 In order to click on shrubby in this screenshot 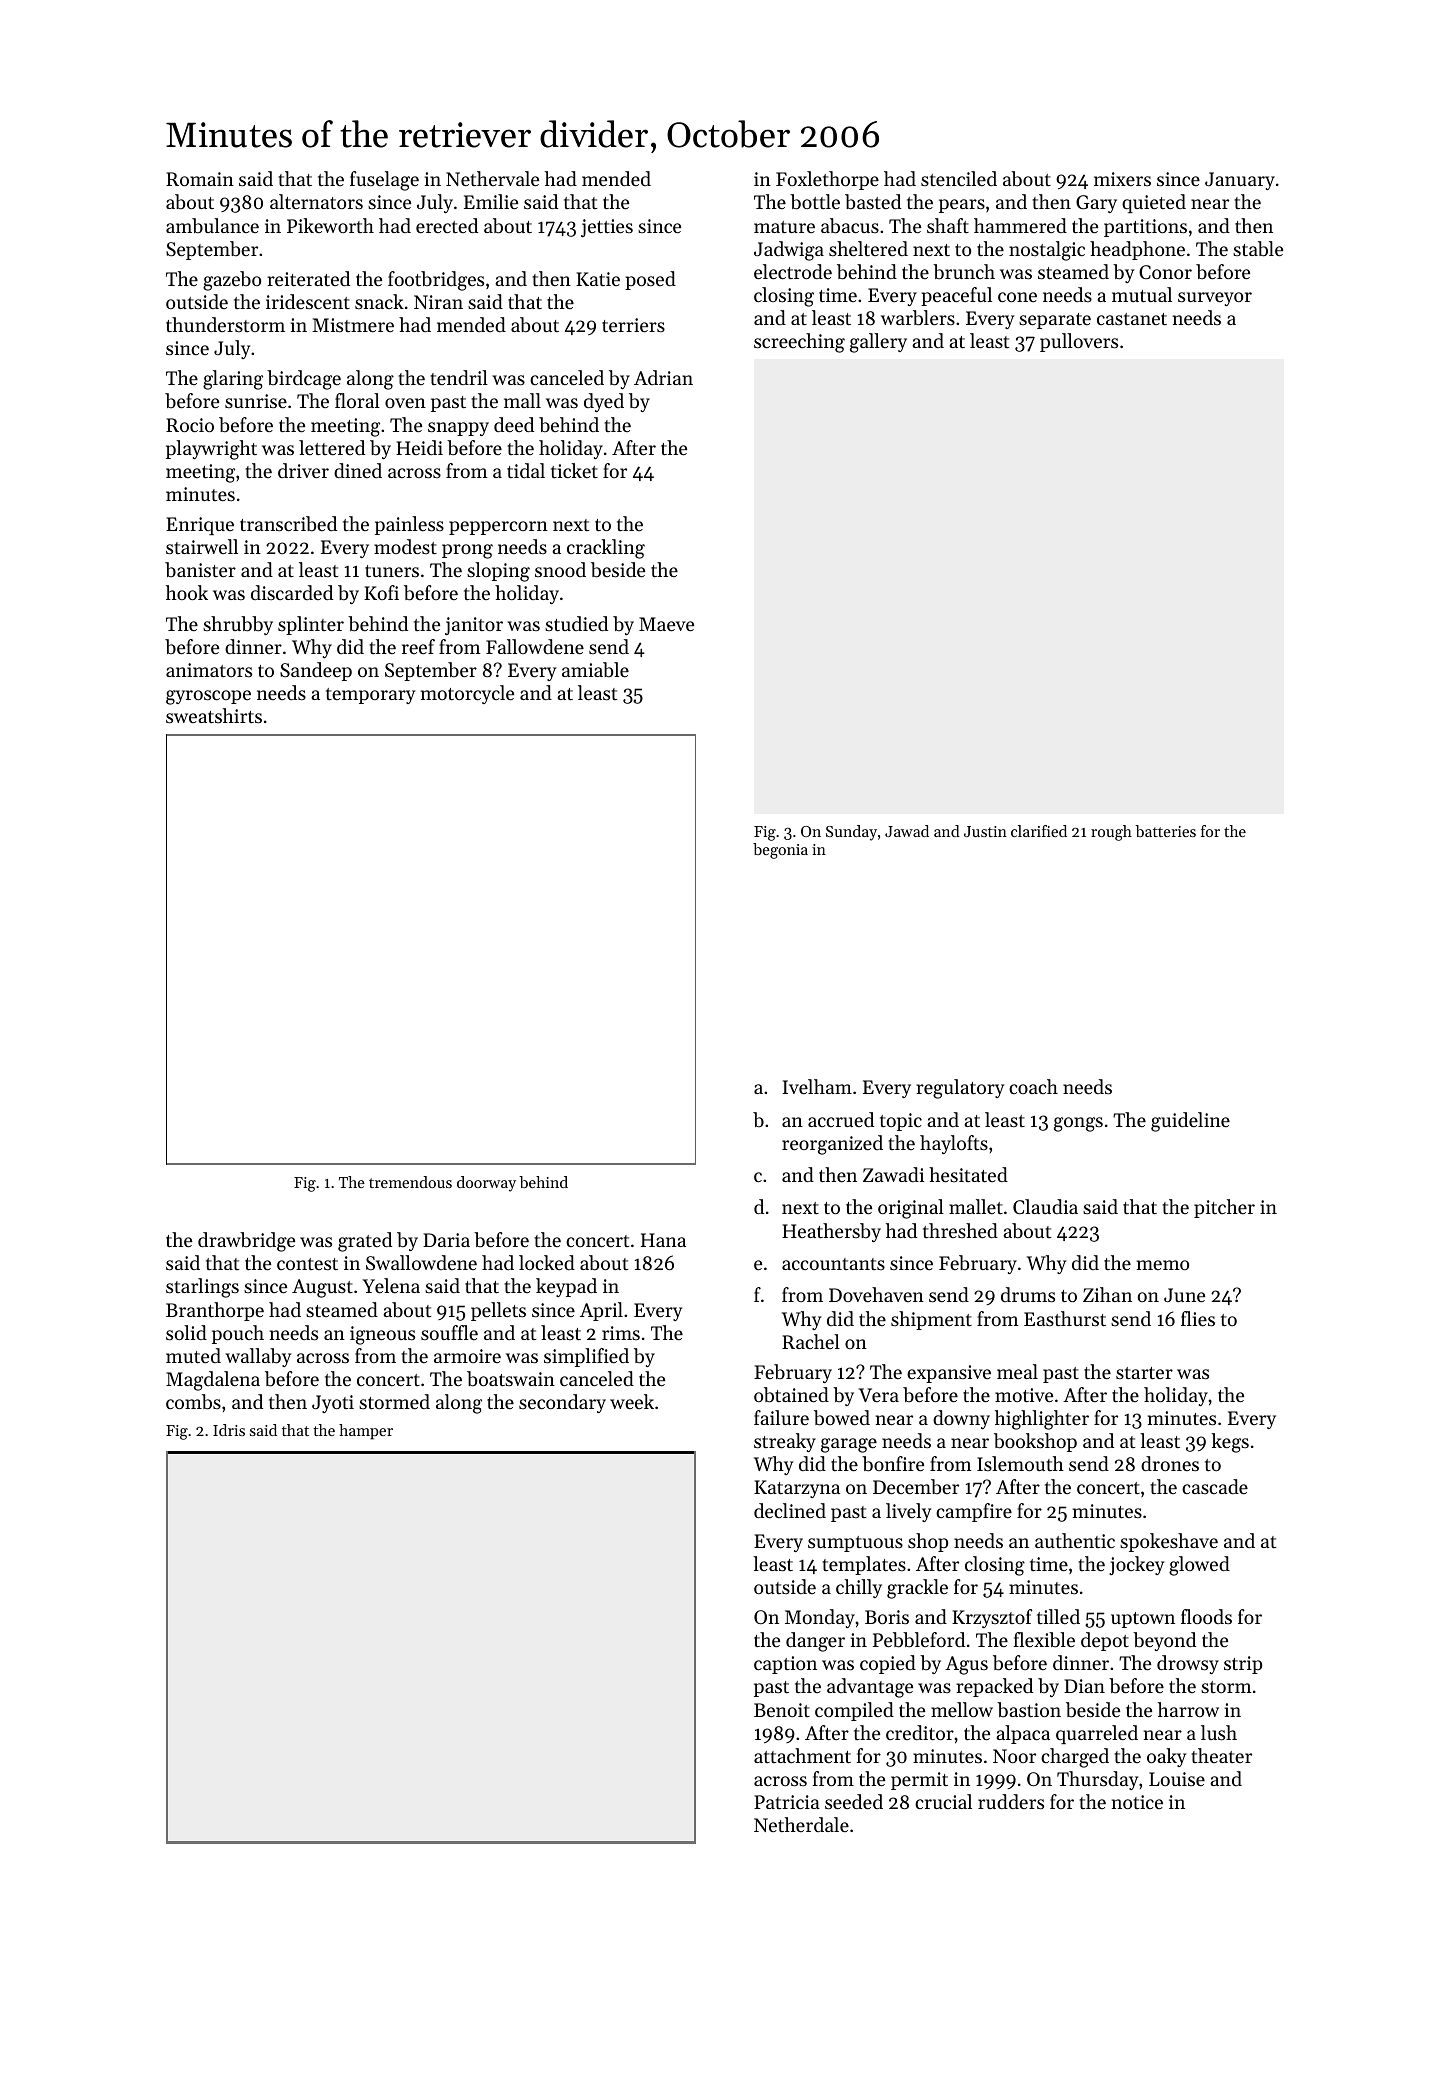, I will do `click(238, 625)`.
